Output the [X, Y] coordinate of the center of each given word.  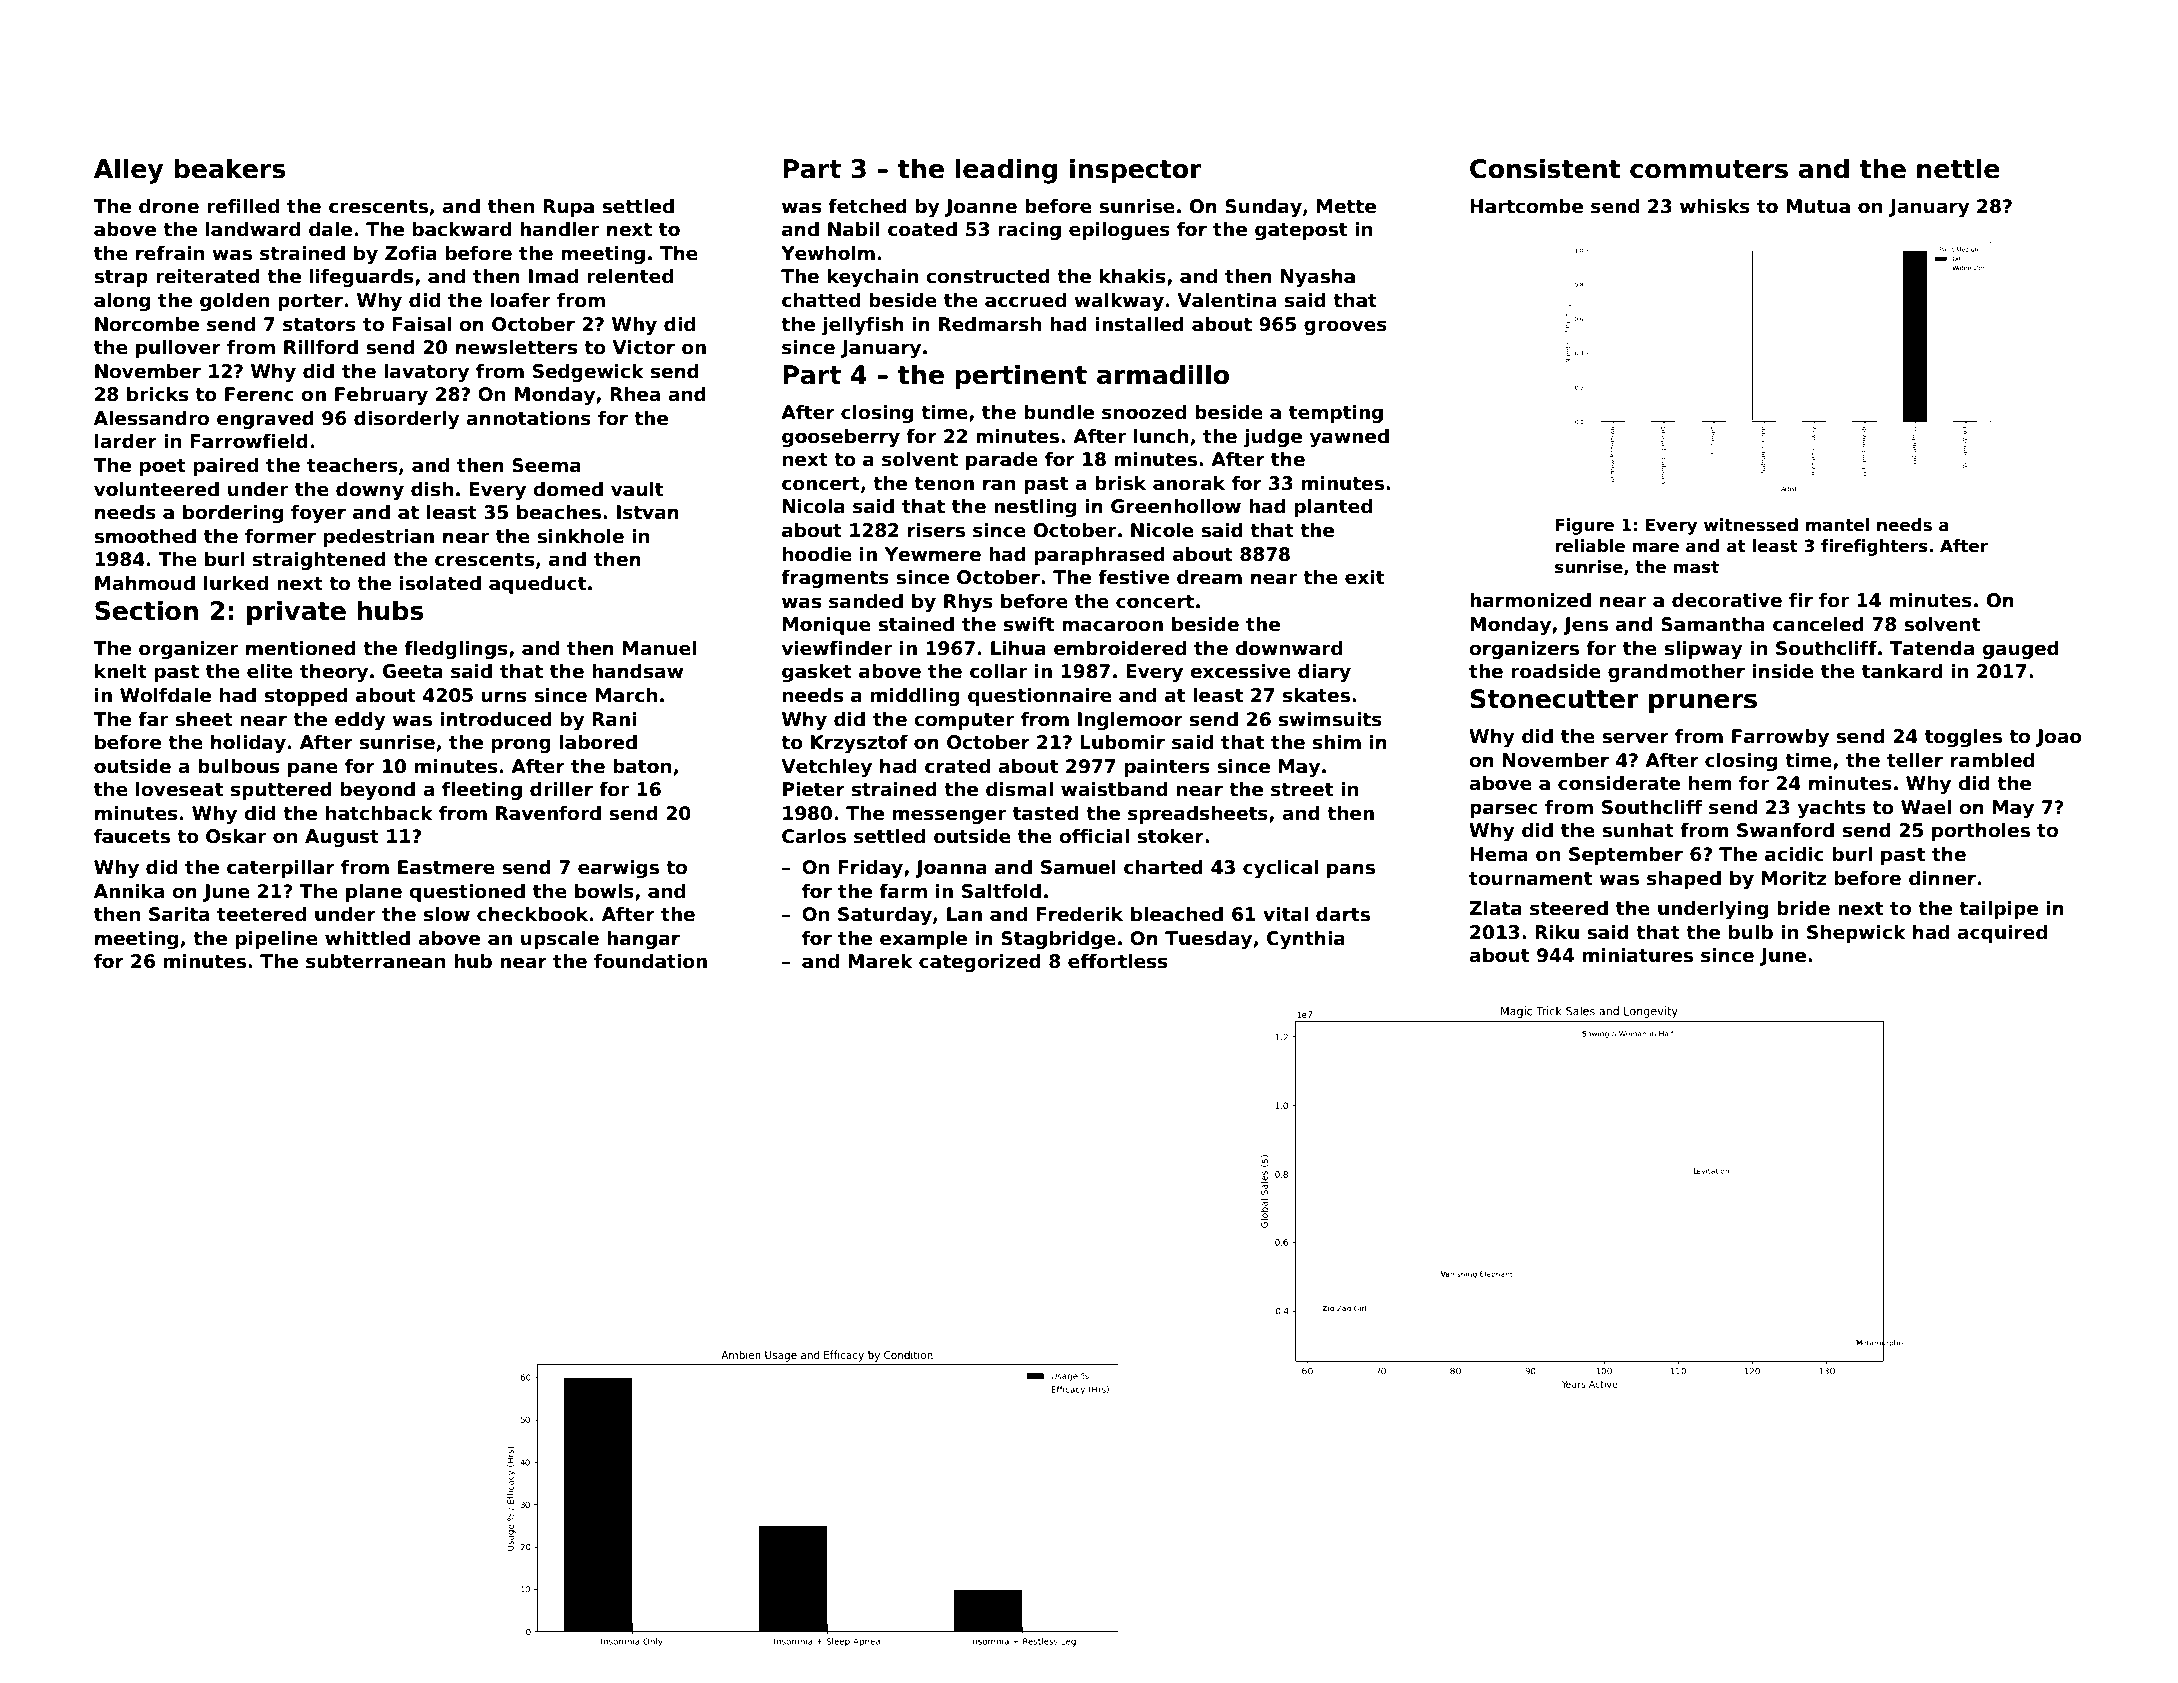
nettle [1958, 168]
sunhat [1638, 830]
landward [253, 229]
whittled [367, 938]
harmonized [1530, 600]
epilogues [1119, 230]
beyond [378, 790]
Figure [1585, 526]
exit [1364, 577]
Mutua [1818, 206]
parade [1002, 460]
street [1302, 790]
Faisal [421, 324]
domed [568, 489]
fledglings [455, 649]
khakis [1132, 276]
